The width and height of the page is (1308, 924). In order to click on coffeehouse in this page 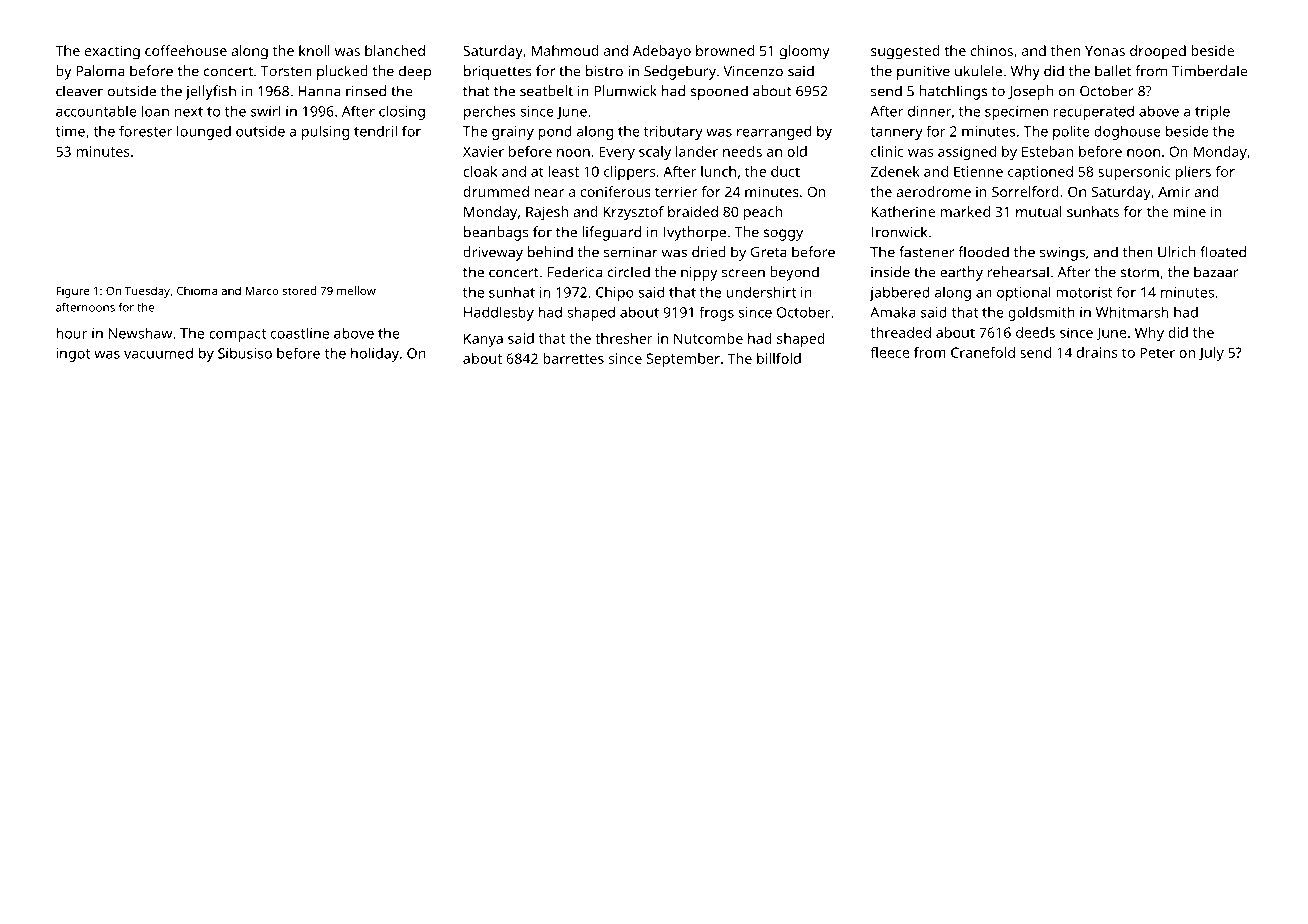, I will do `click(186, 50)`.
